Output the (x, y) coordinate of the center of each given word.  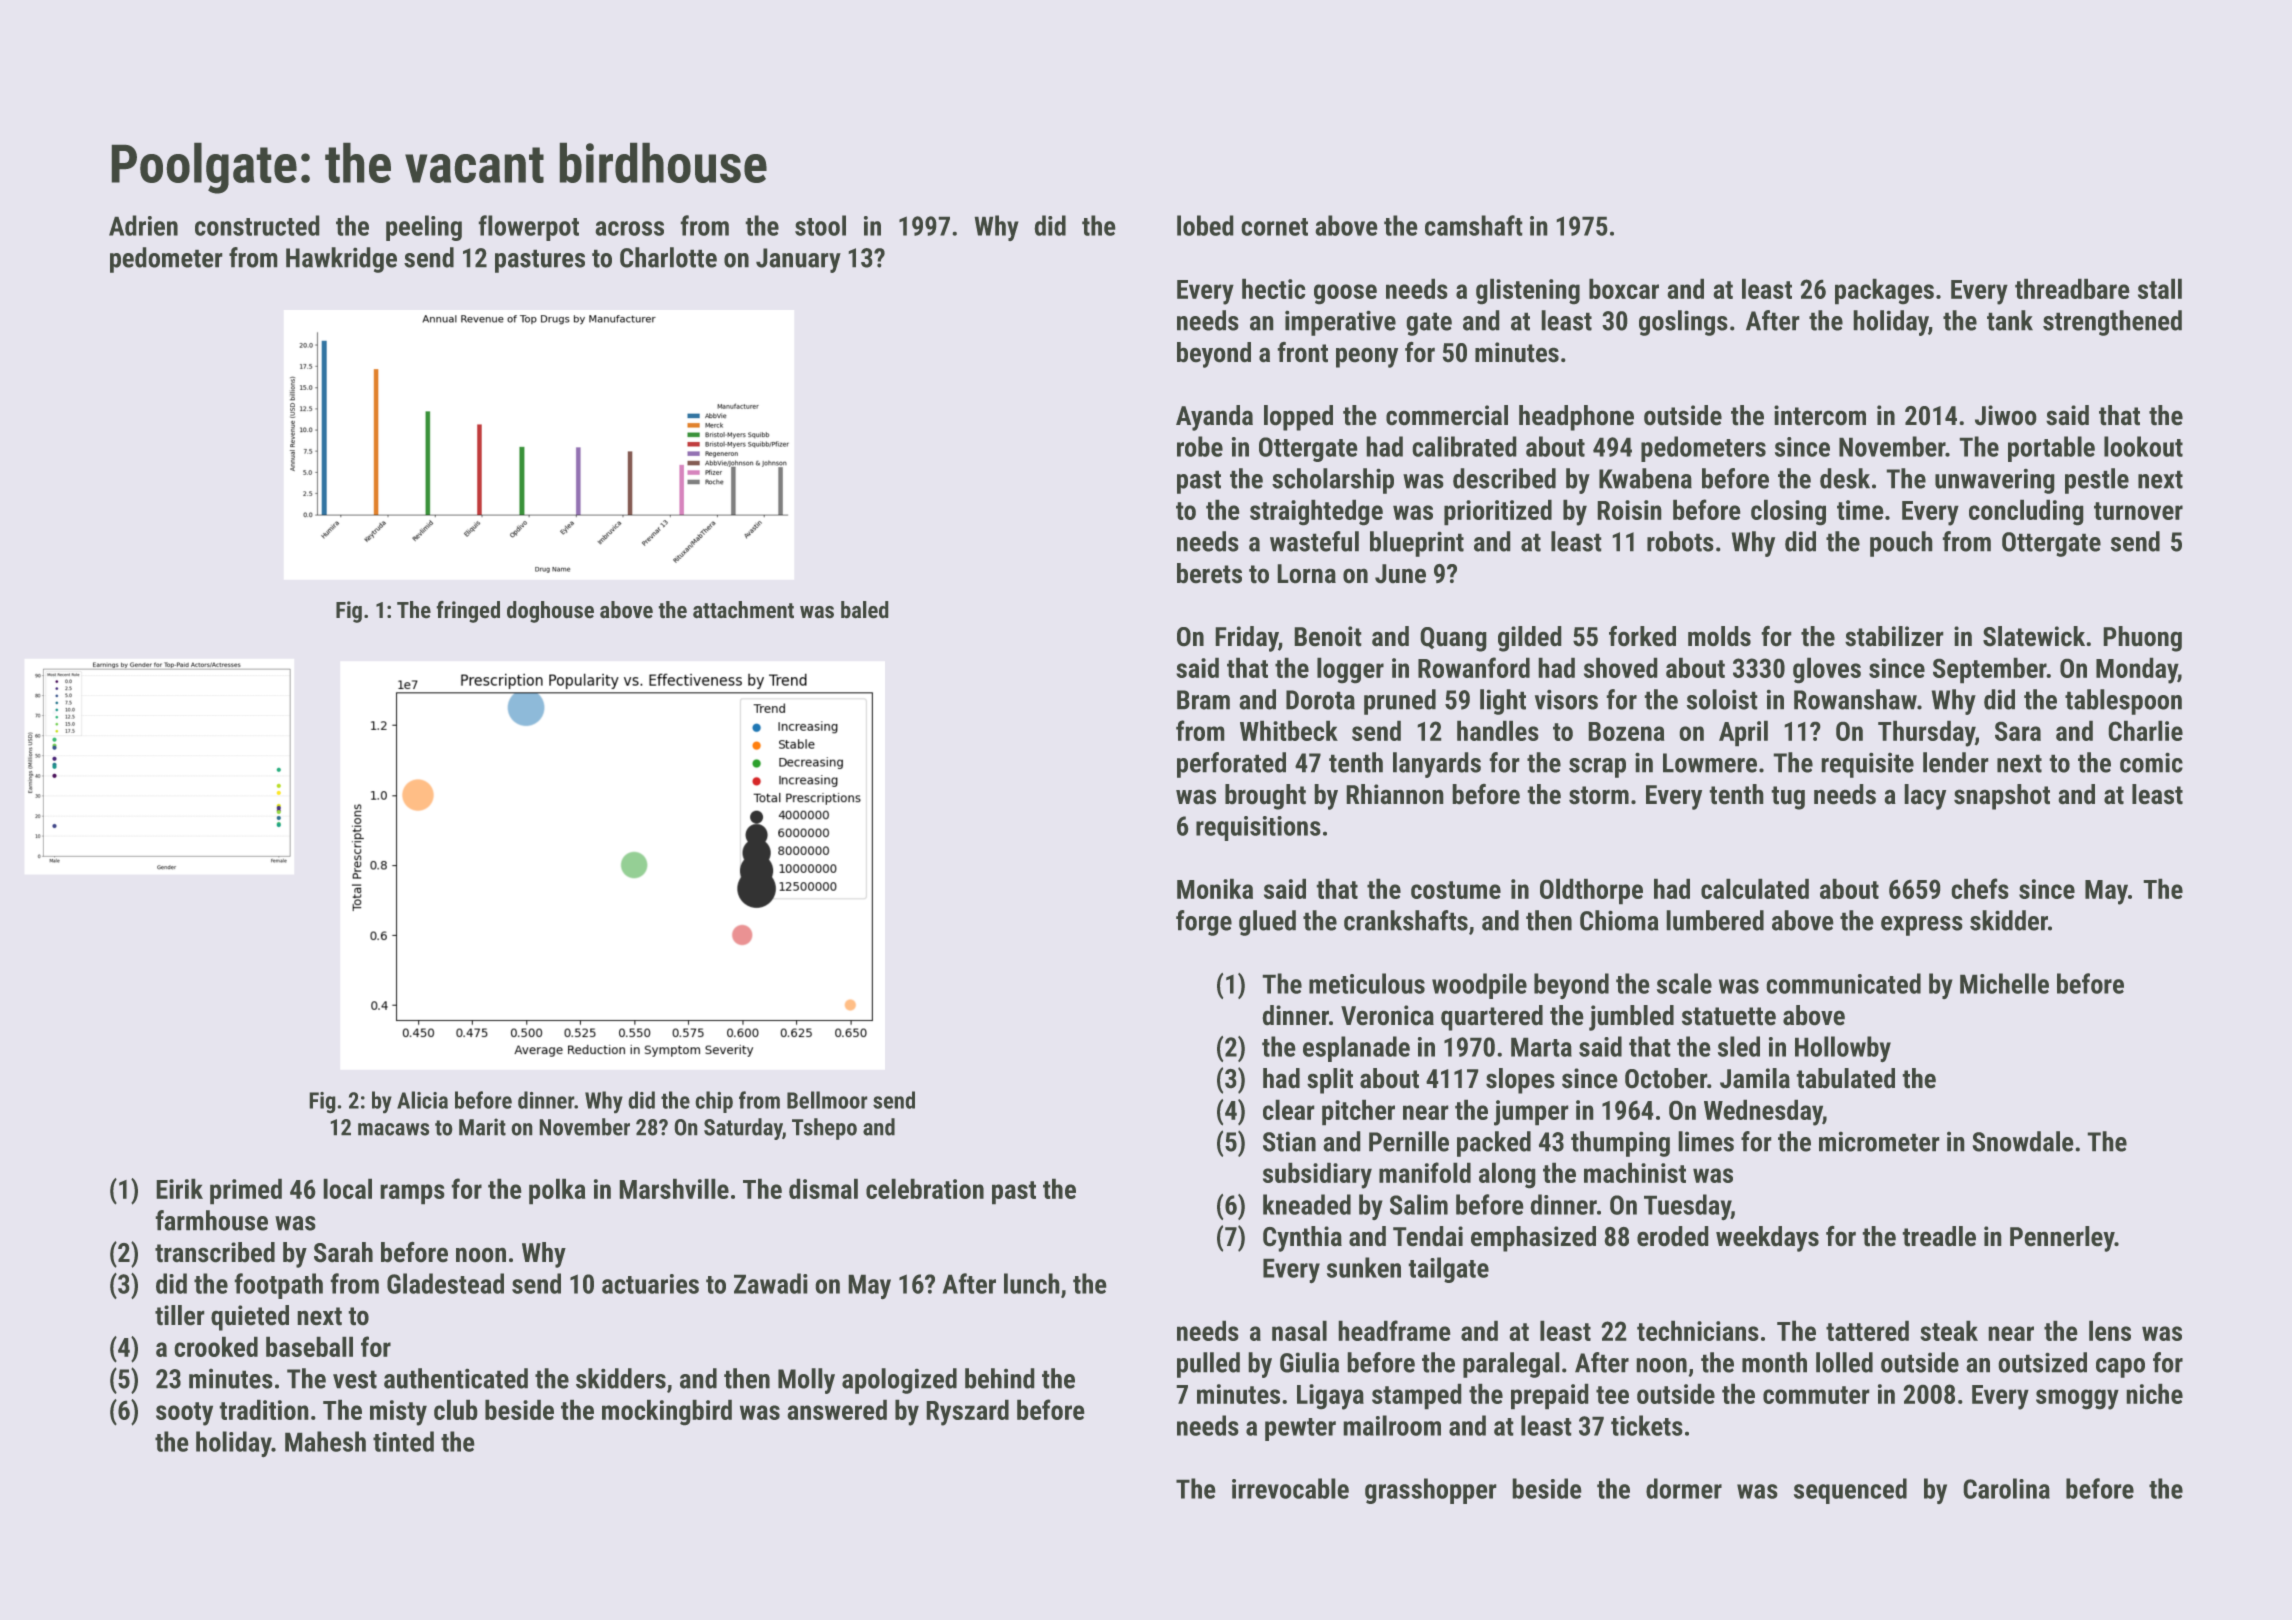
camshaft (1473, 225)
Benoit (1328, 636)
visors (1566, 700)
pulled (1208, 1365)
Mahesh (325, 1441)
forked (1642, 636)
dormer (1684, 1488)
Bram (1203, 700)
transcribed (215, 1252)
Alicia (422, 1100)
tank (2010, 320)
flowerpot (529, 228)
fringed (468, 612)
